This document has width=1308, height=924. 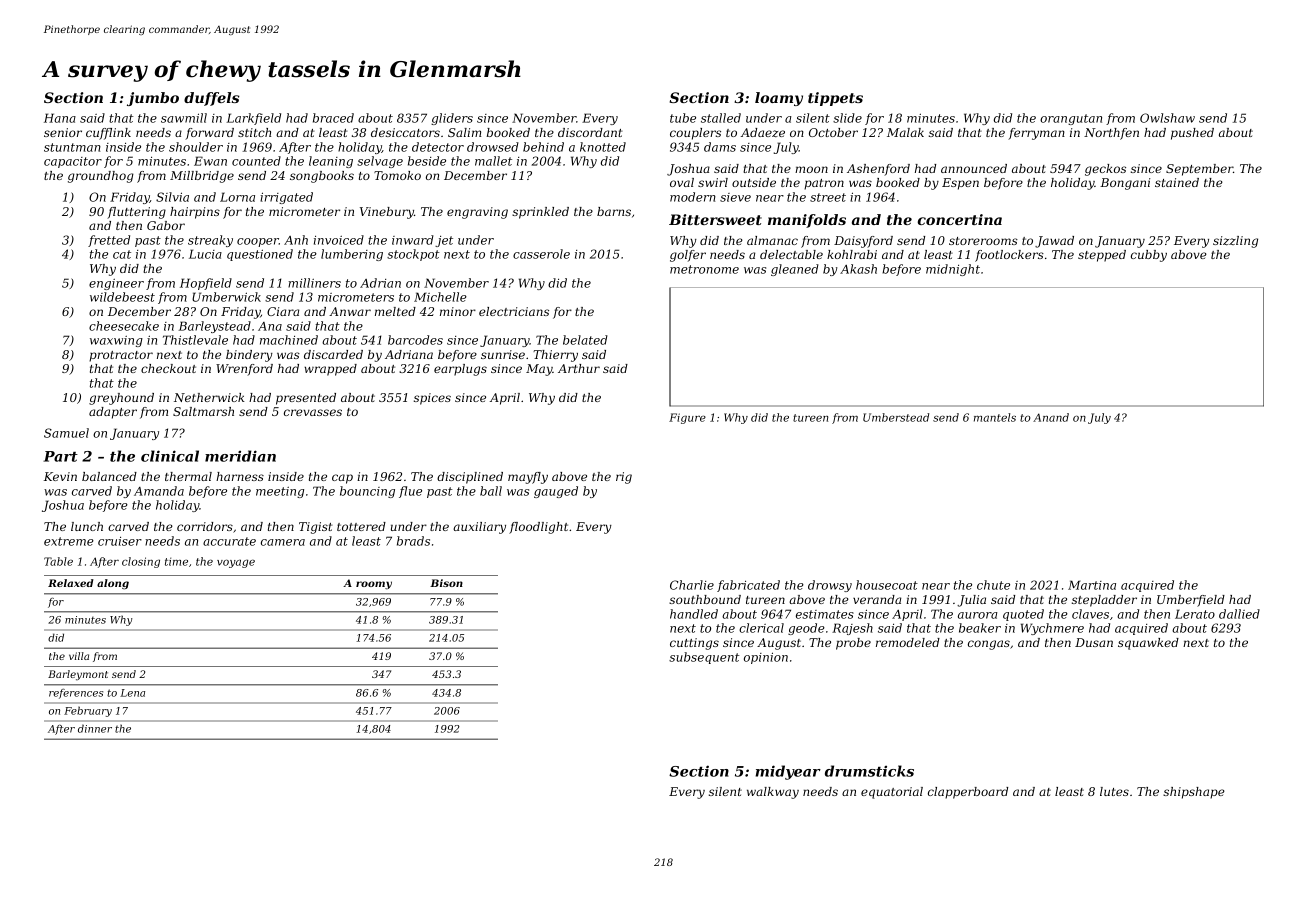 What do you see at coordinates (694, 644) in the document?
I see `cuttings` at bounding box center [694, 644].
